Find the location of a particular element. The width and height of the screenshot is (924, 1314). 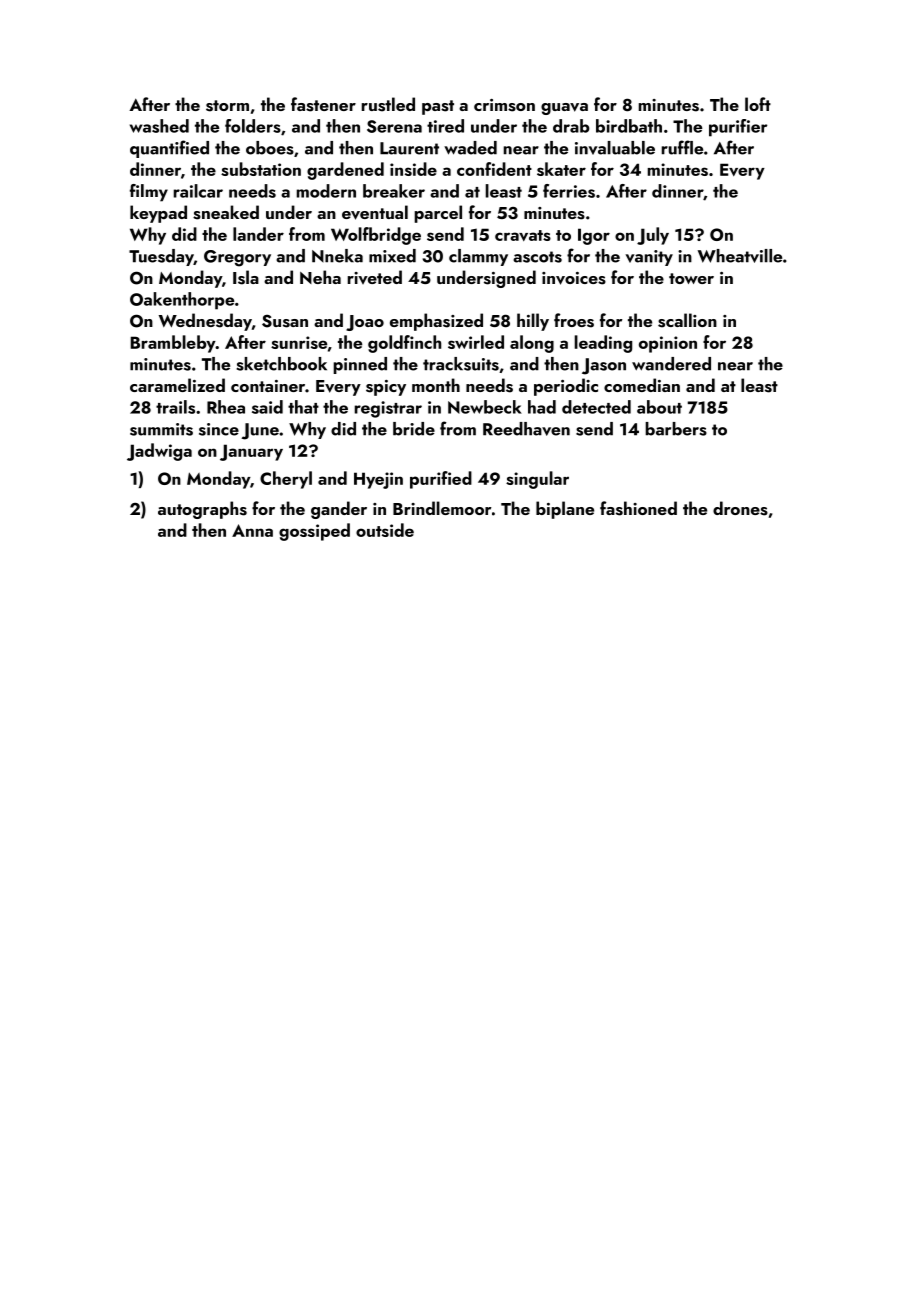

outside is located at coordinates (385, 530).
